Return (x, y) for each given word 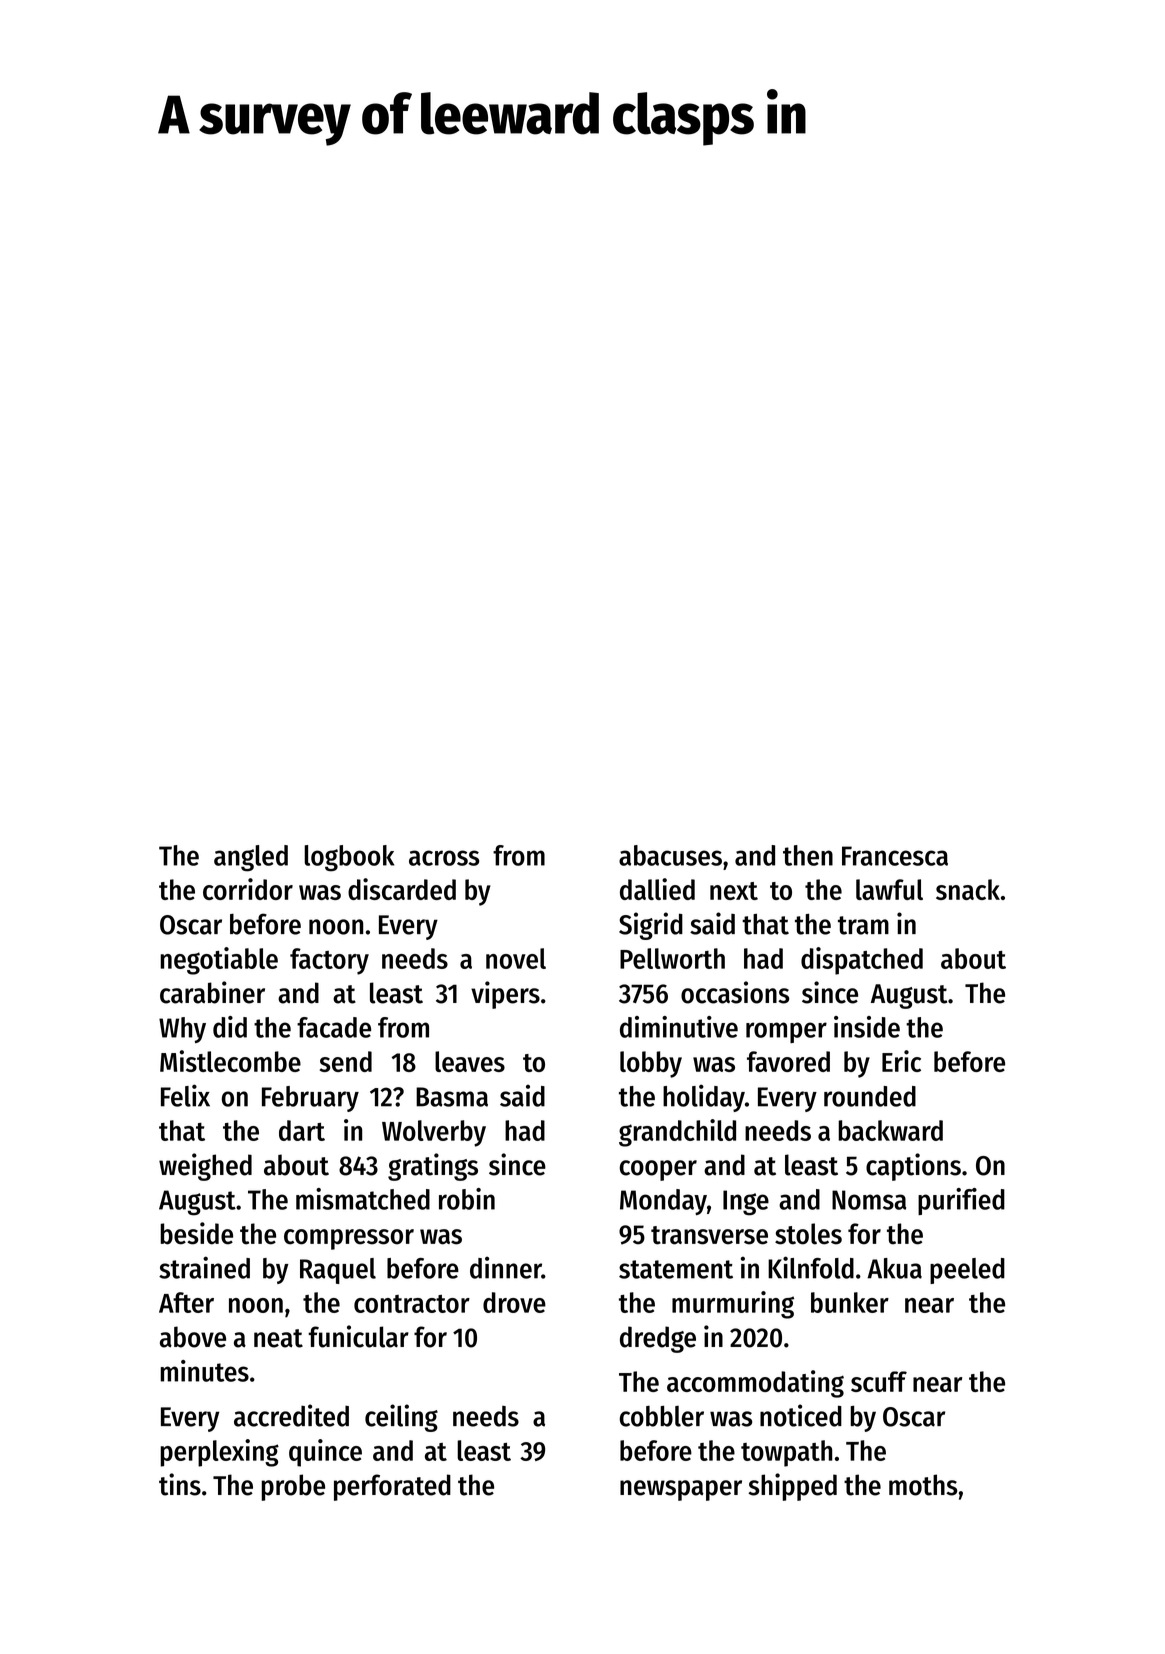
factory (329, 961)
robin (467, 1199)
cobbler (662, 1416)
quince (325, 1453)
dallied (657, 889)
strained (204, 1267)
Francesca (895, 856)
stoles (808, 1234)
